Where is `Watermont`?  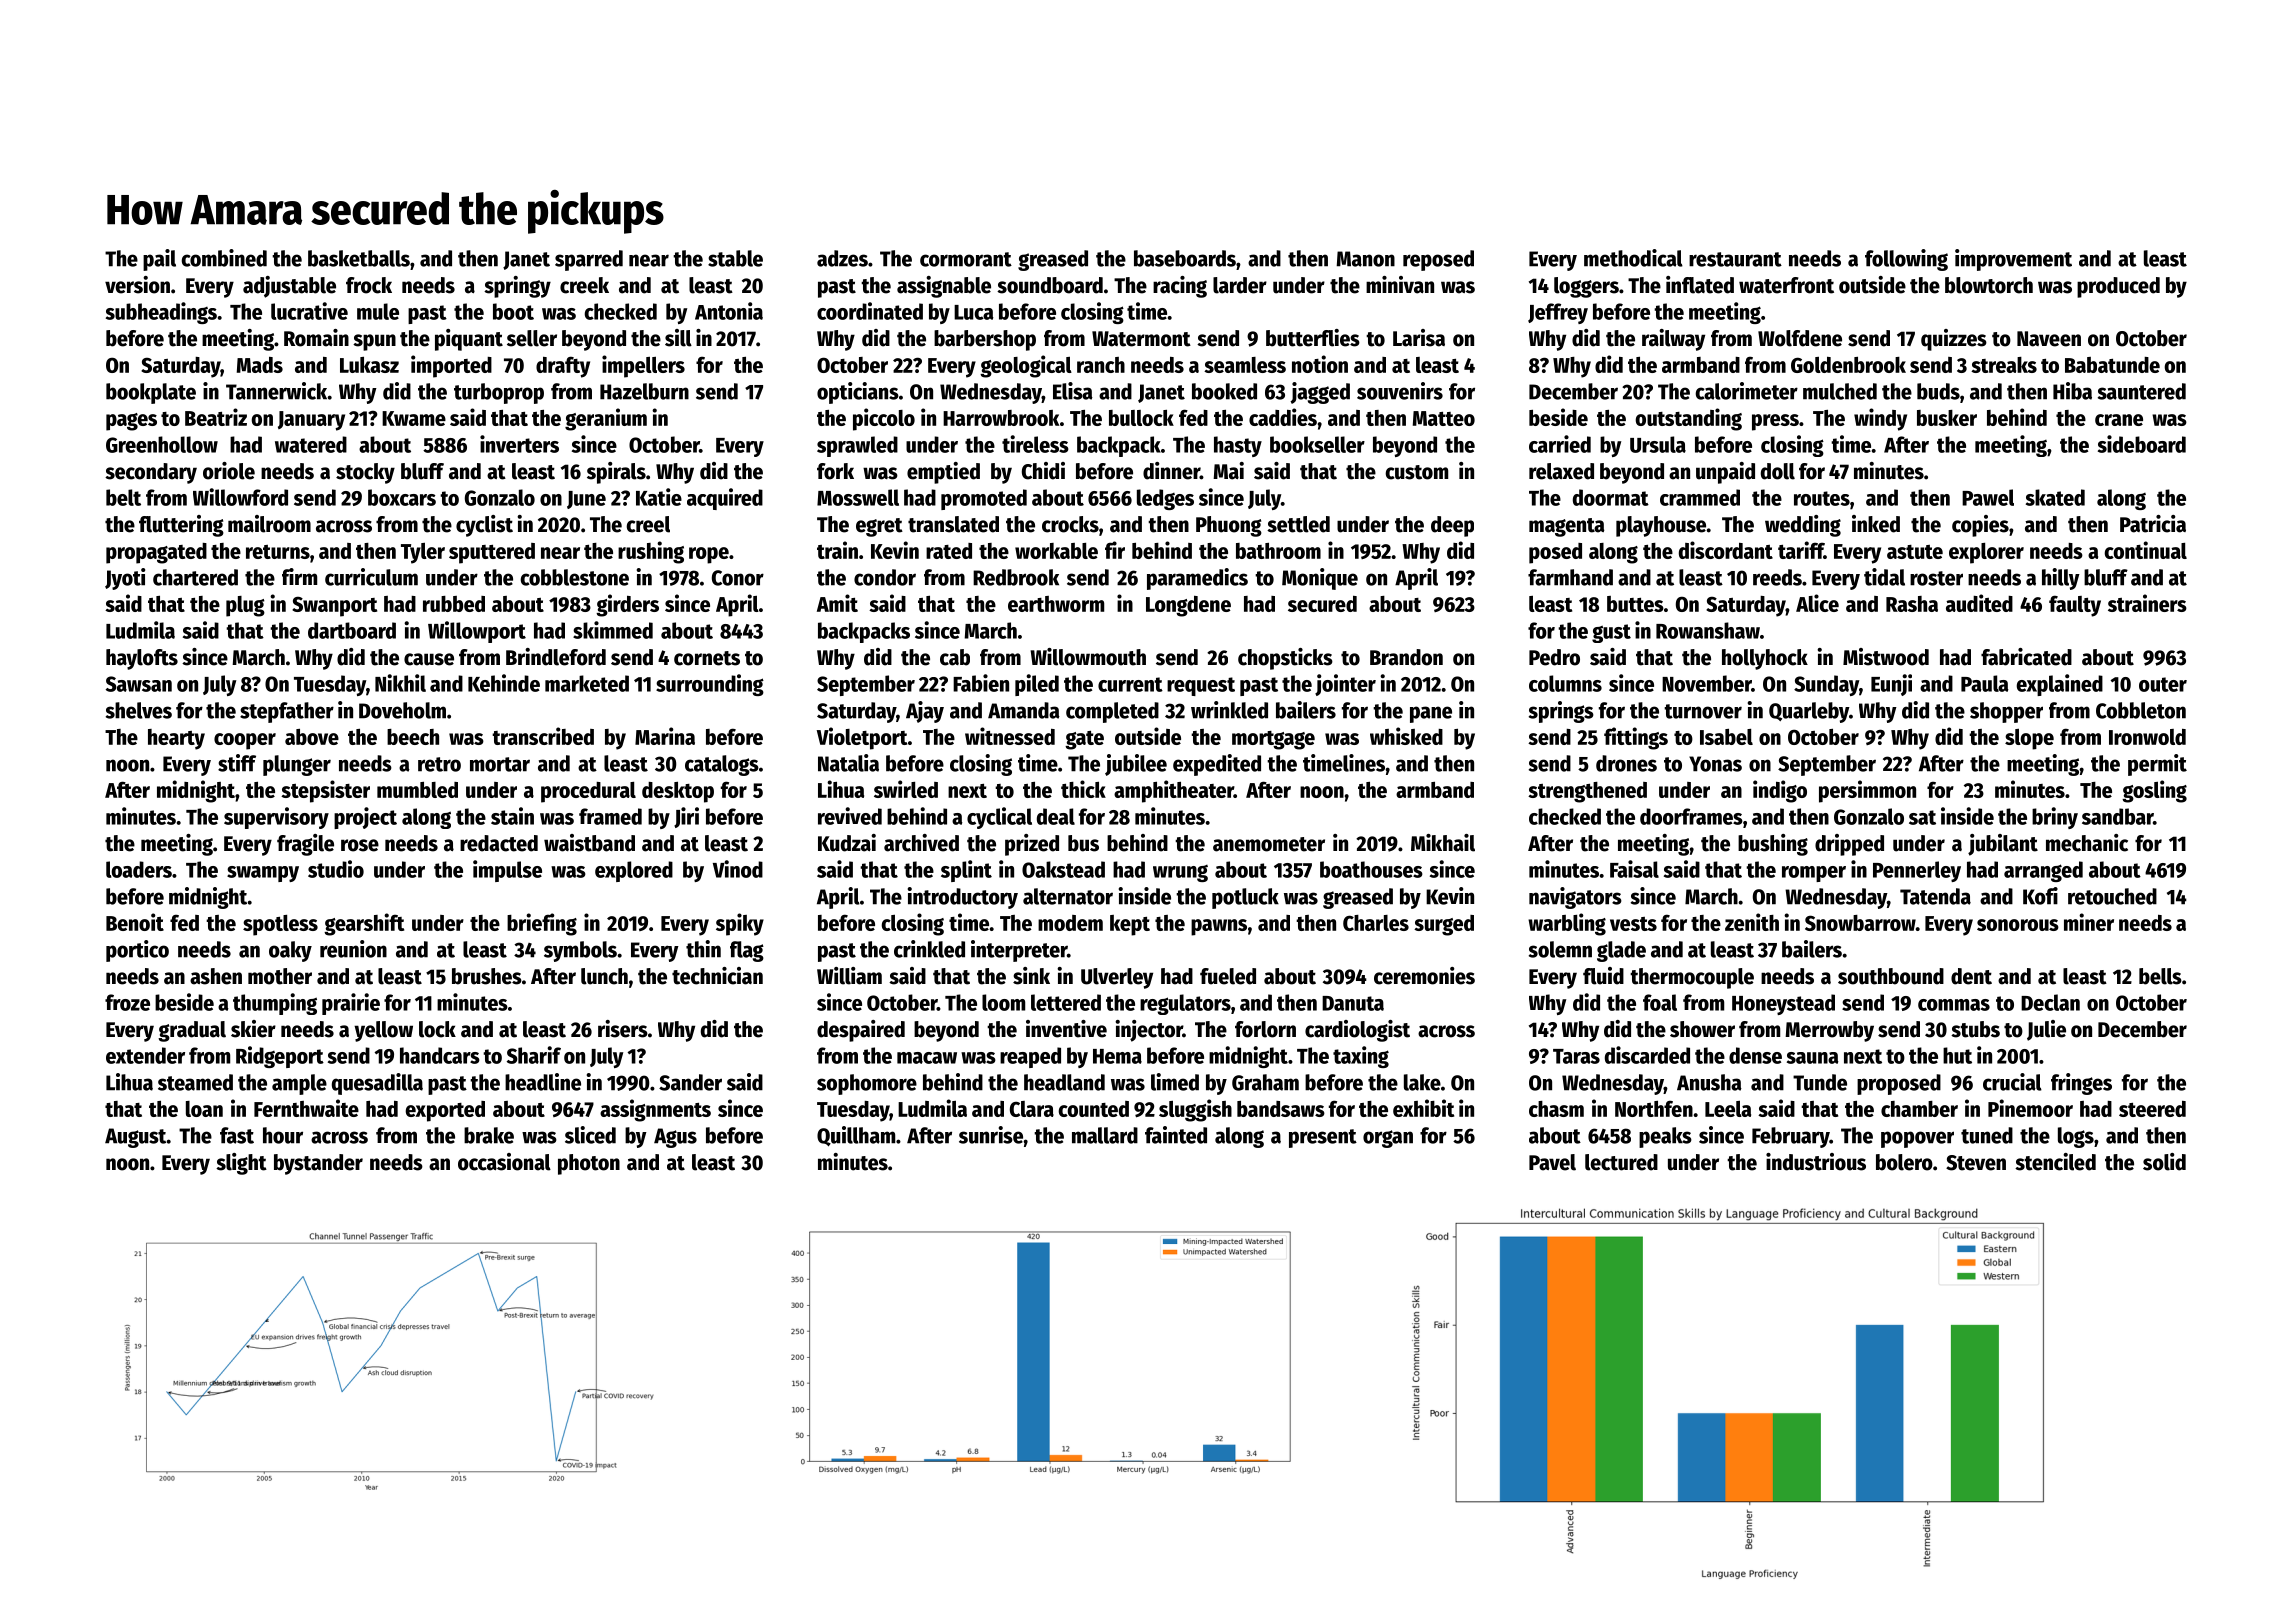 Watermont is located at coordinates (1141, 339).
